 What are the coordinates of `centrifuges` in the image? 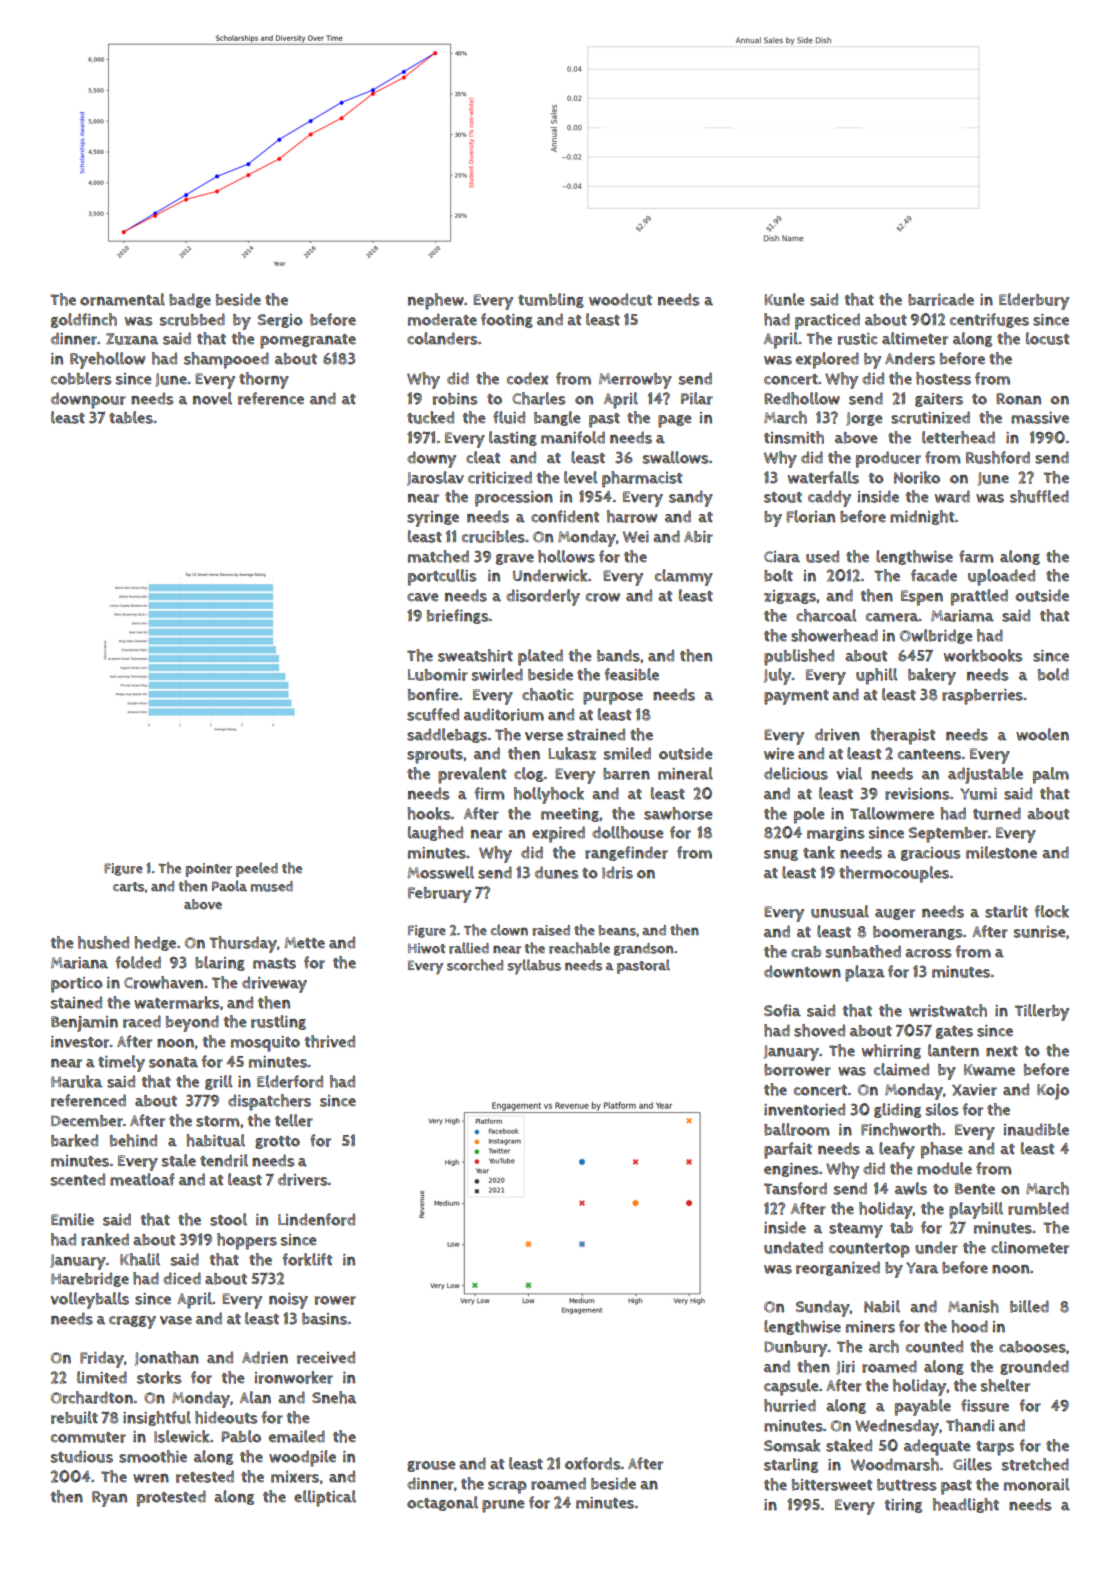 It's located at (989, 320).
